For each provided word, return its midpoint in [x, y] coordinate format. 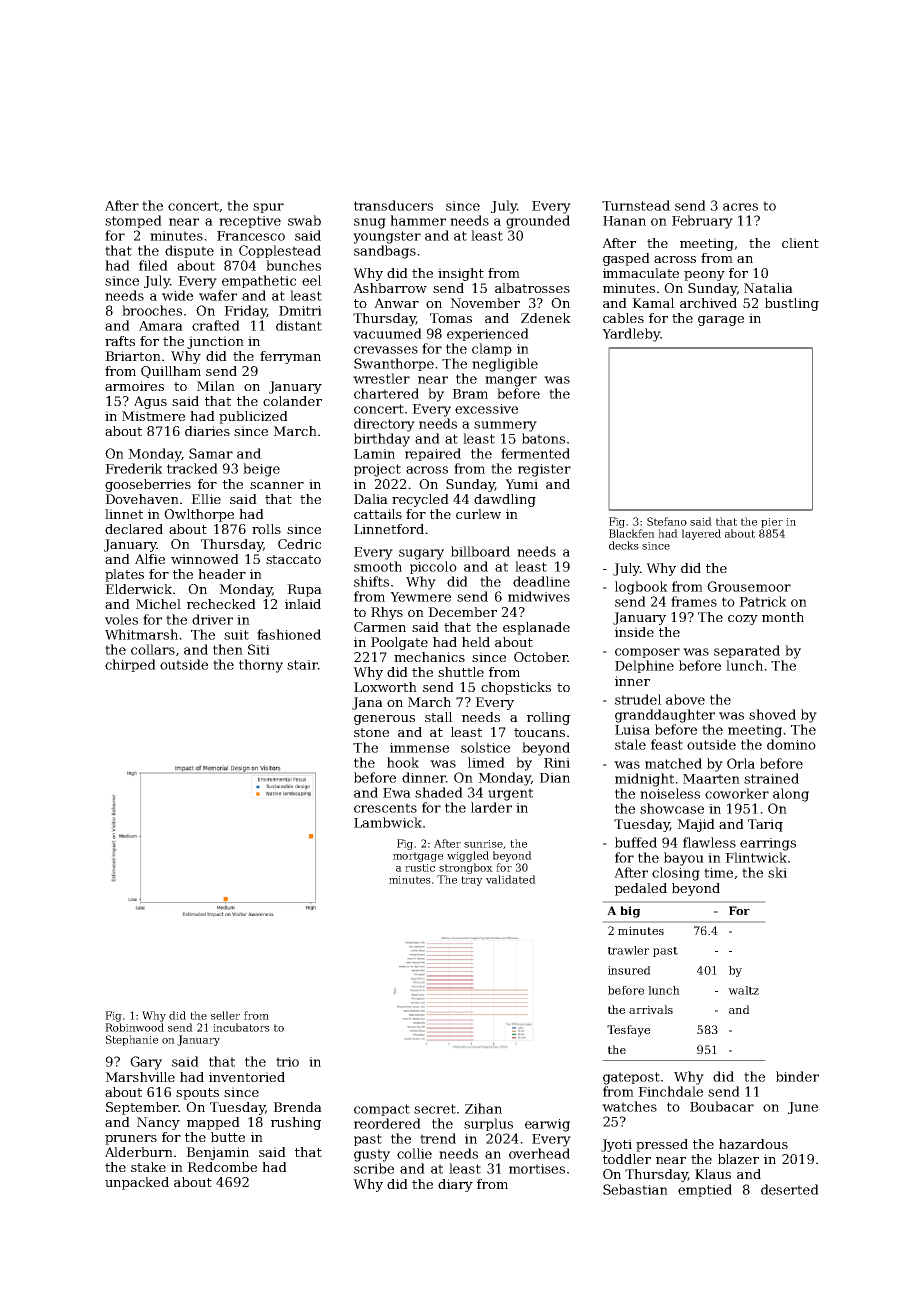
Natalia [768, 288]
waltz [743, 990]
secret [435, 1109]
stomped [133, 221]
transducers [393, 205]
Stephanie [132, 1040]
